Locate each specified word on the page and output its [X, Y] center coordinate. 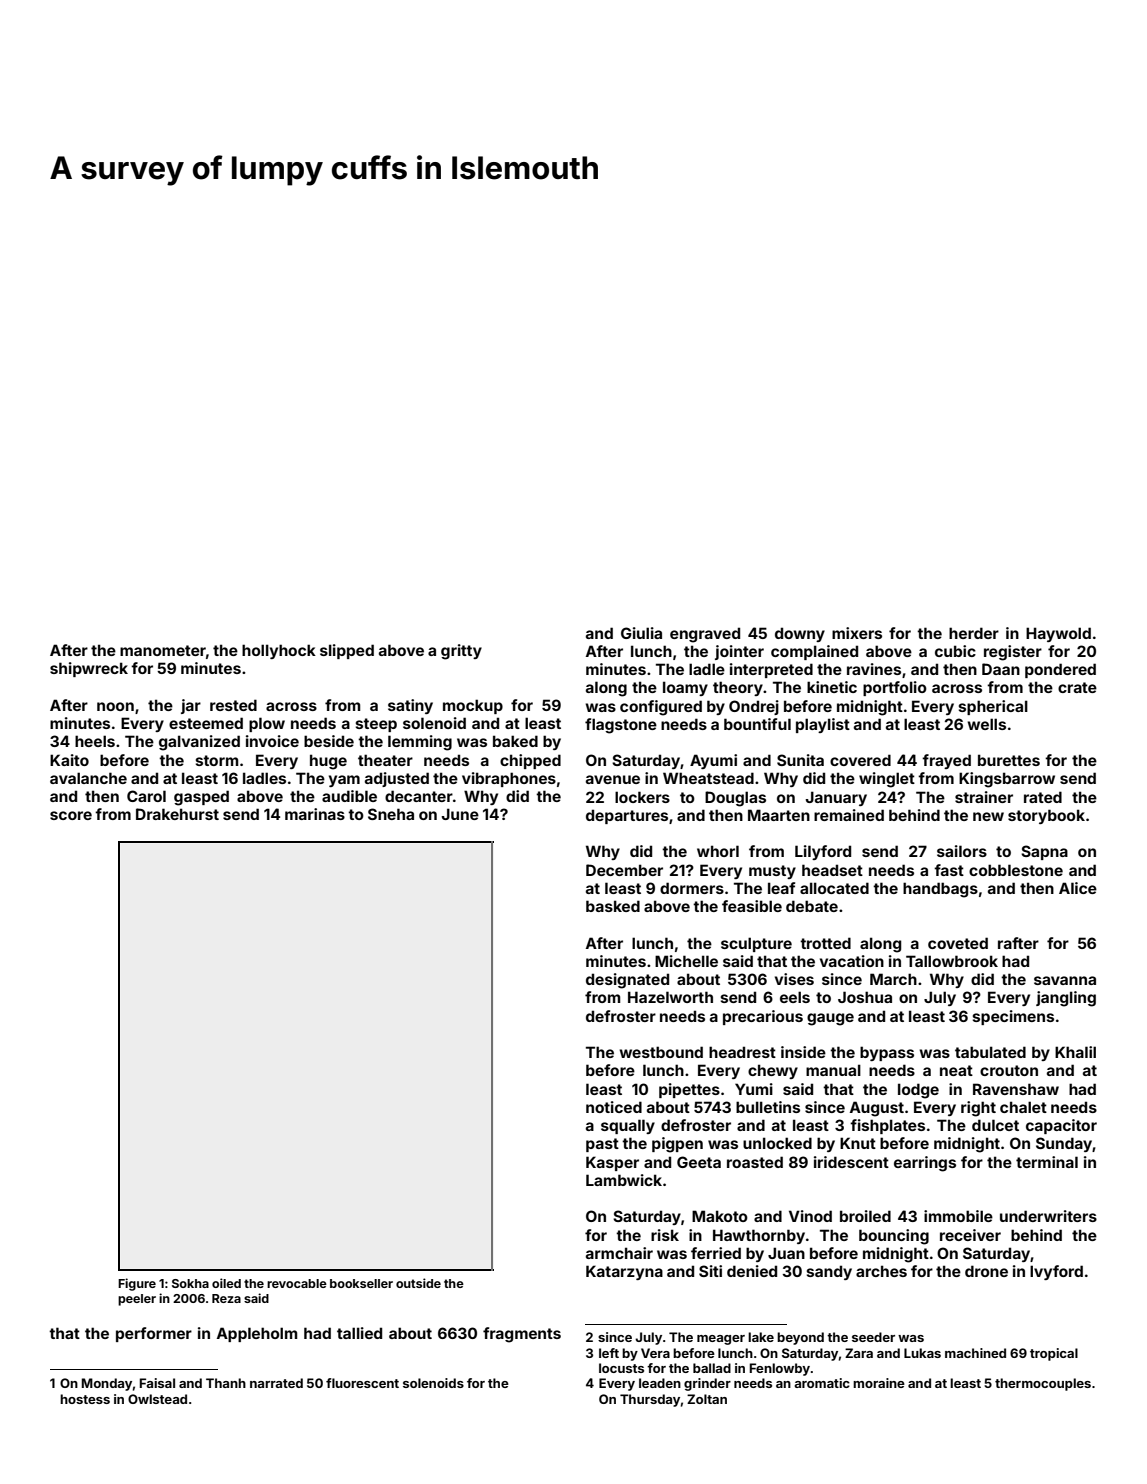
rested [233, 705]
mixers [857, 633]
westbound [661, 1052]
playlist [823, 725]
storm [217, 760]
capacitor [1061, 1126]
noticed [614, 1107]
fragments [522, 1335]
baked [515, 741]
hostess [85, 1399]
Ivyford [1056, 1272]
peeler [137, 1300]
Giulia [641, 633]
